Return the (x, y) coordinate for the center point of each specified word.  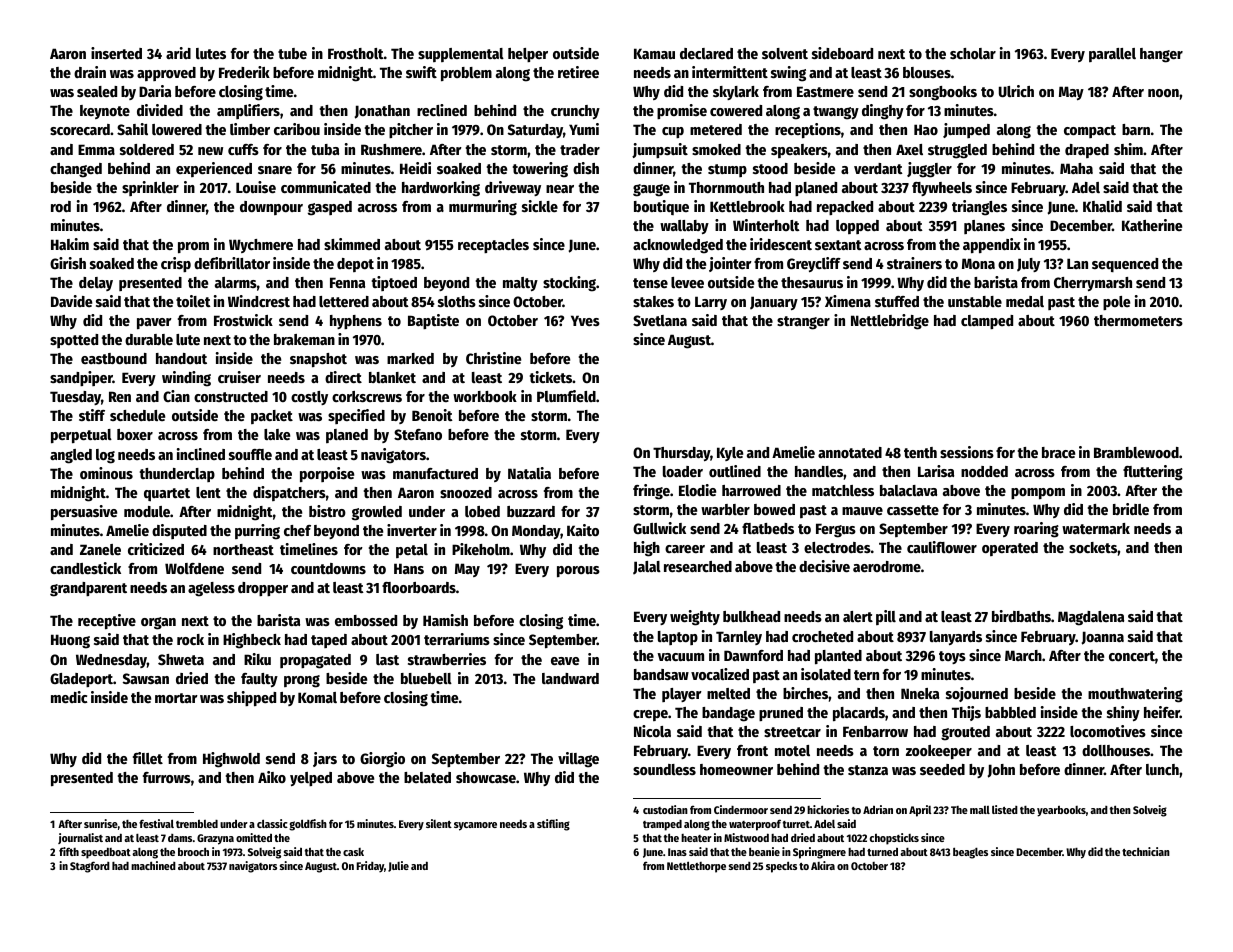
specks (781, 867)
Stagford (90, 867)
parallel (1112, 55)
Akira (823, 865)
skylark (736, 93)
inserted (116, 53)
